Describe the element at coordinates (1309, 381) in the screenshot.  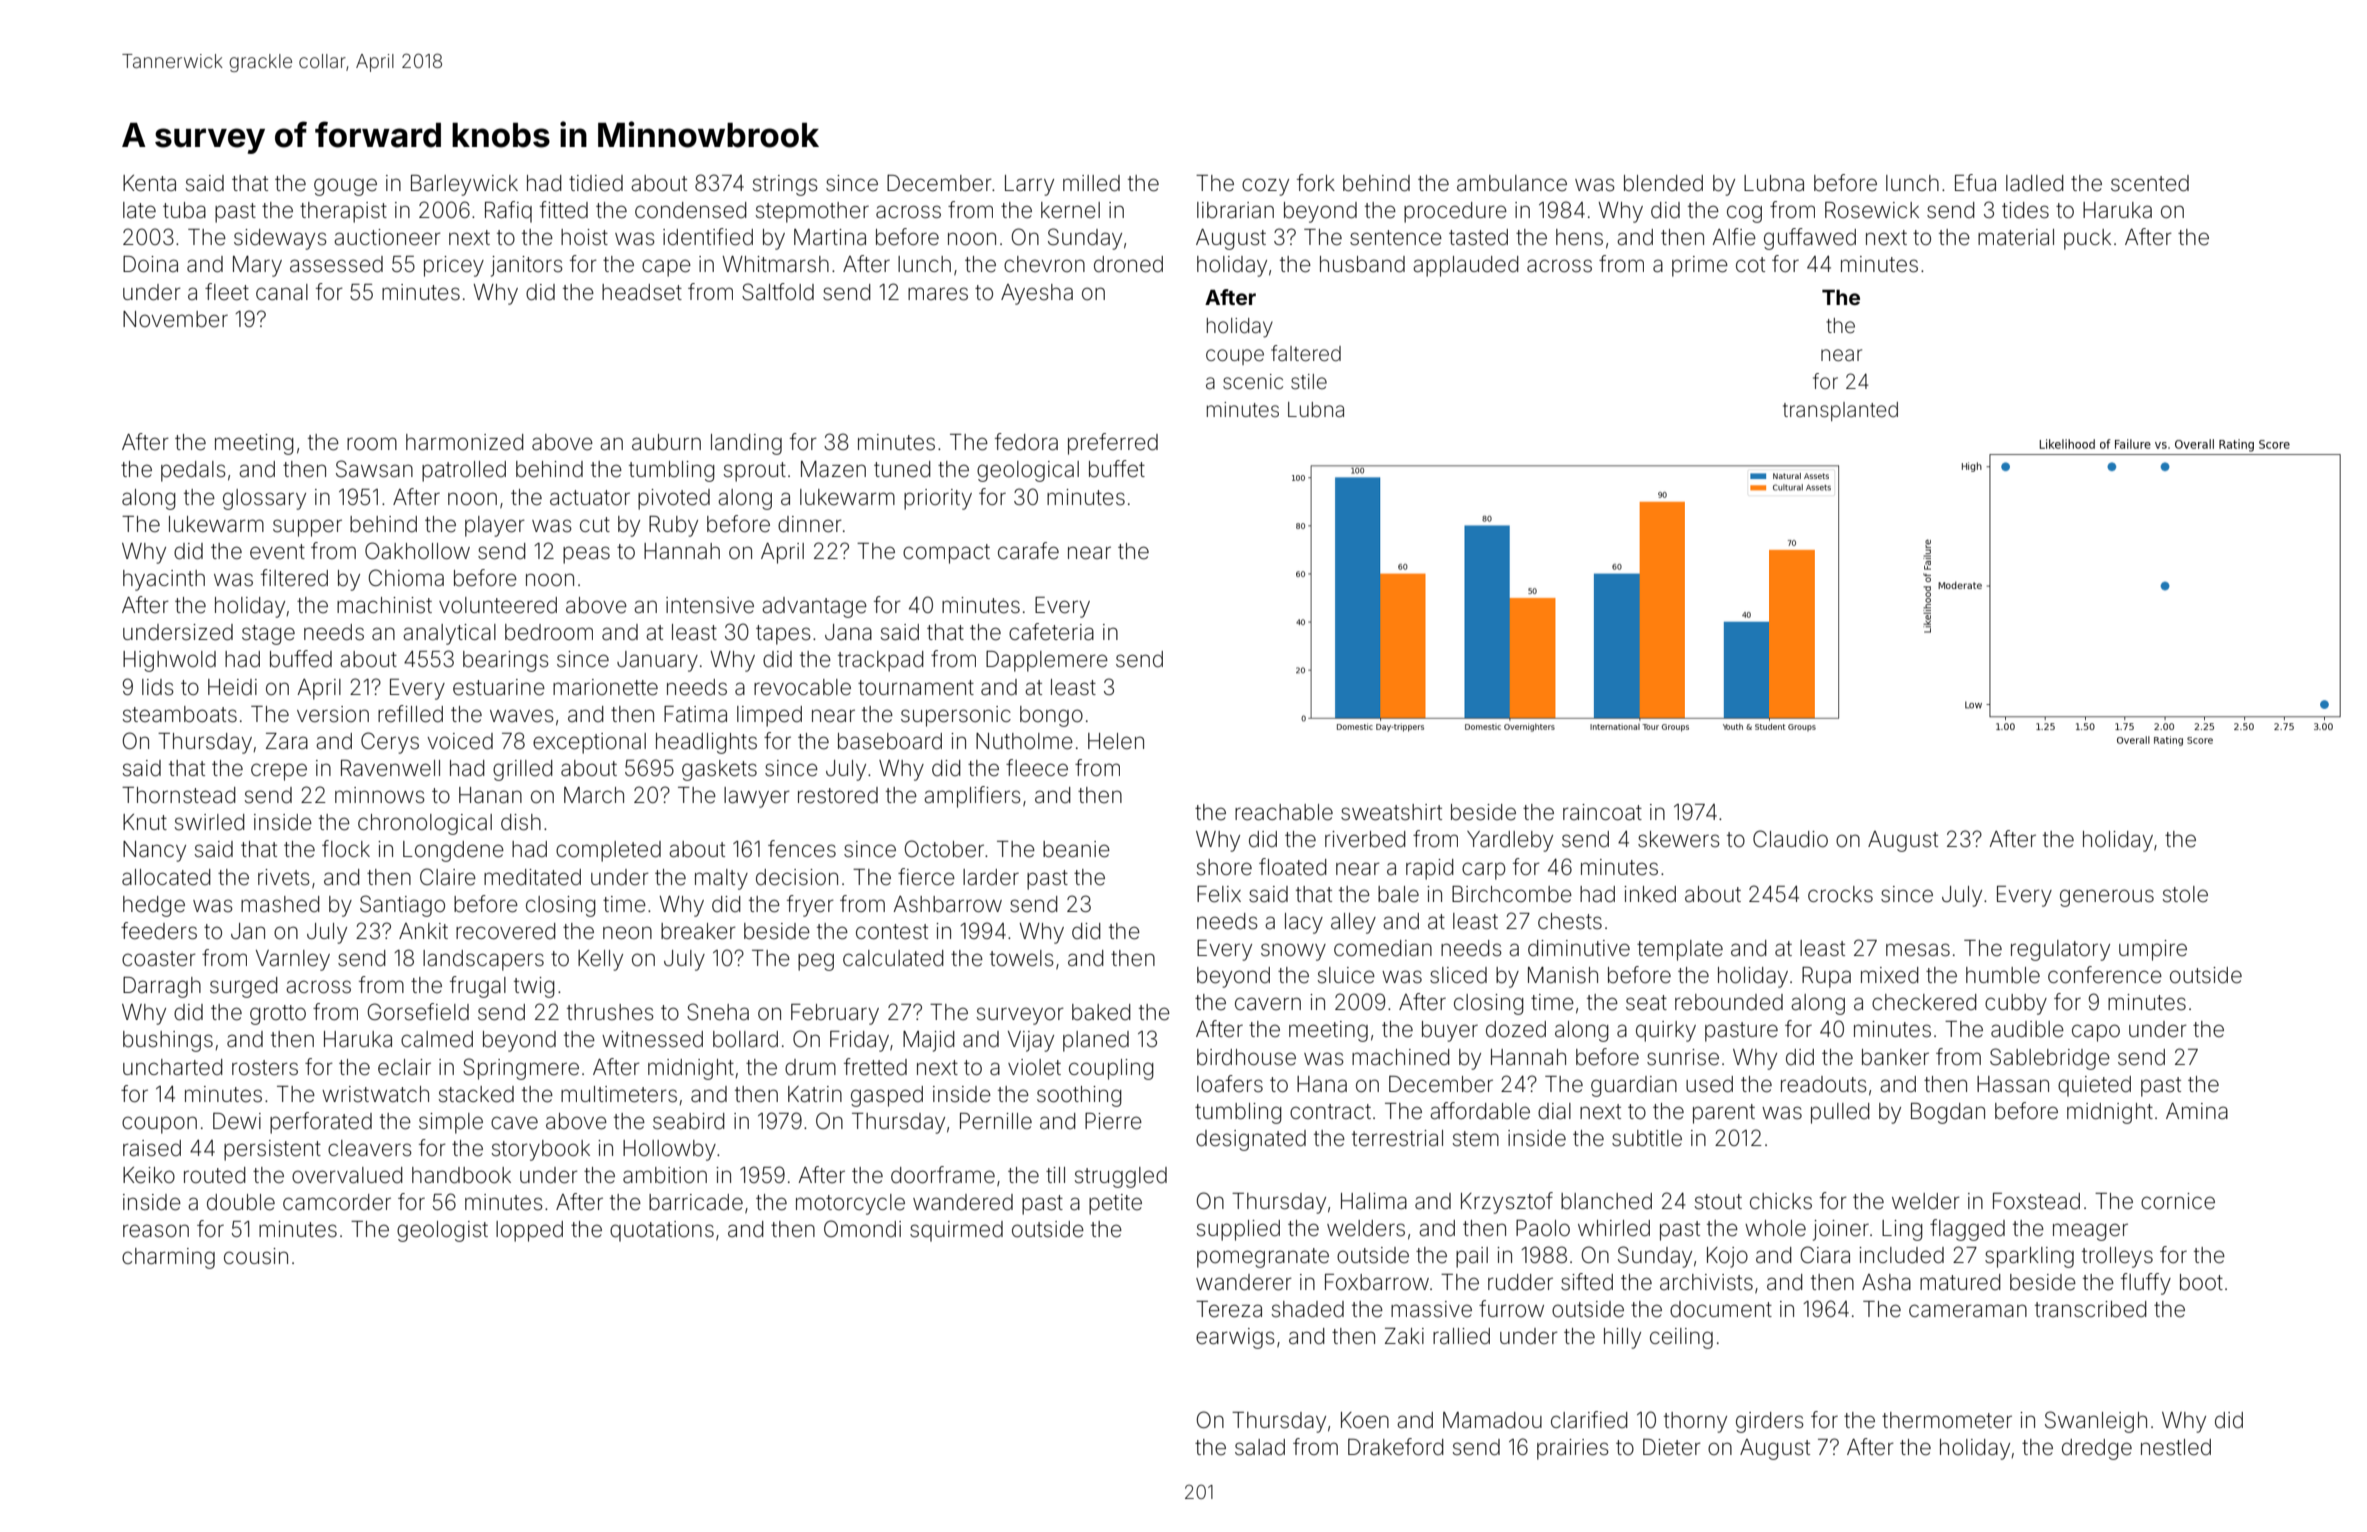
I see `stile` at that location.
